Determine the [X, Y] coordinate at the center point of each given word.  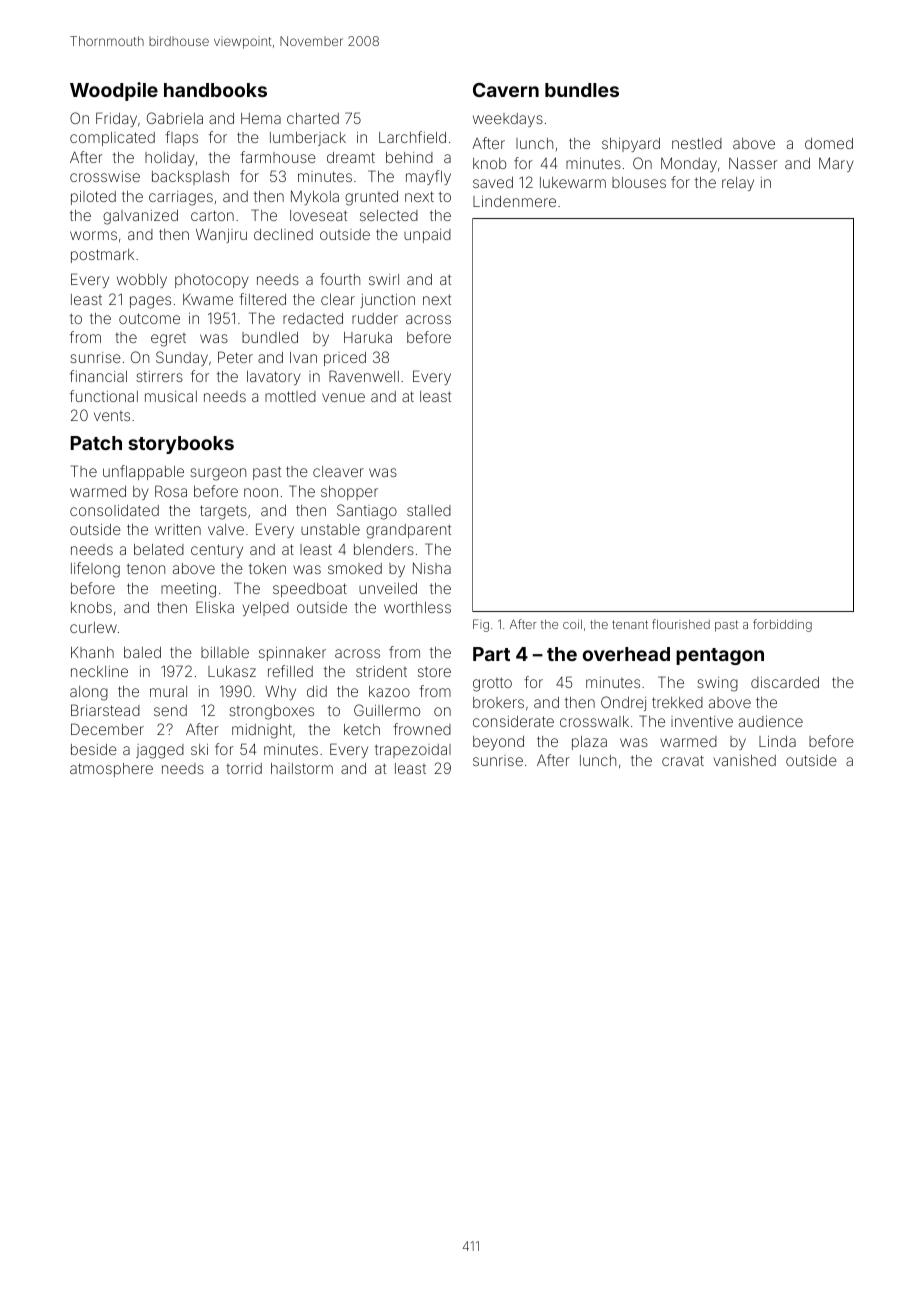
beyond [498, 743]
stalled [429, 510]
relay [738, 184]
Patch [96, 443]
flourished [681, 624]
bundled [270, 337]
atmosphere [111, 770]
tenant [630, 624]
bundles [582, 90]
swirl [384, 279]
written [178, 529]
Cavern [506, 90]
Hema [261, 118]
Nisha [432, 568]
